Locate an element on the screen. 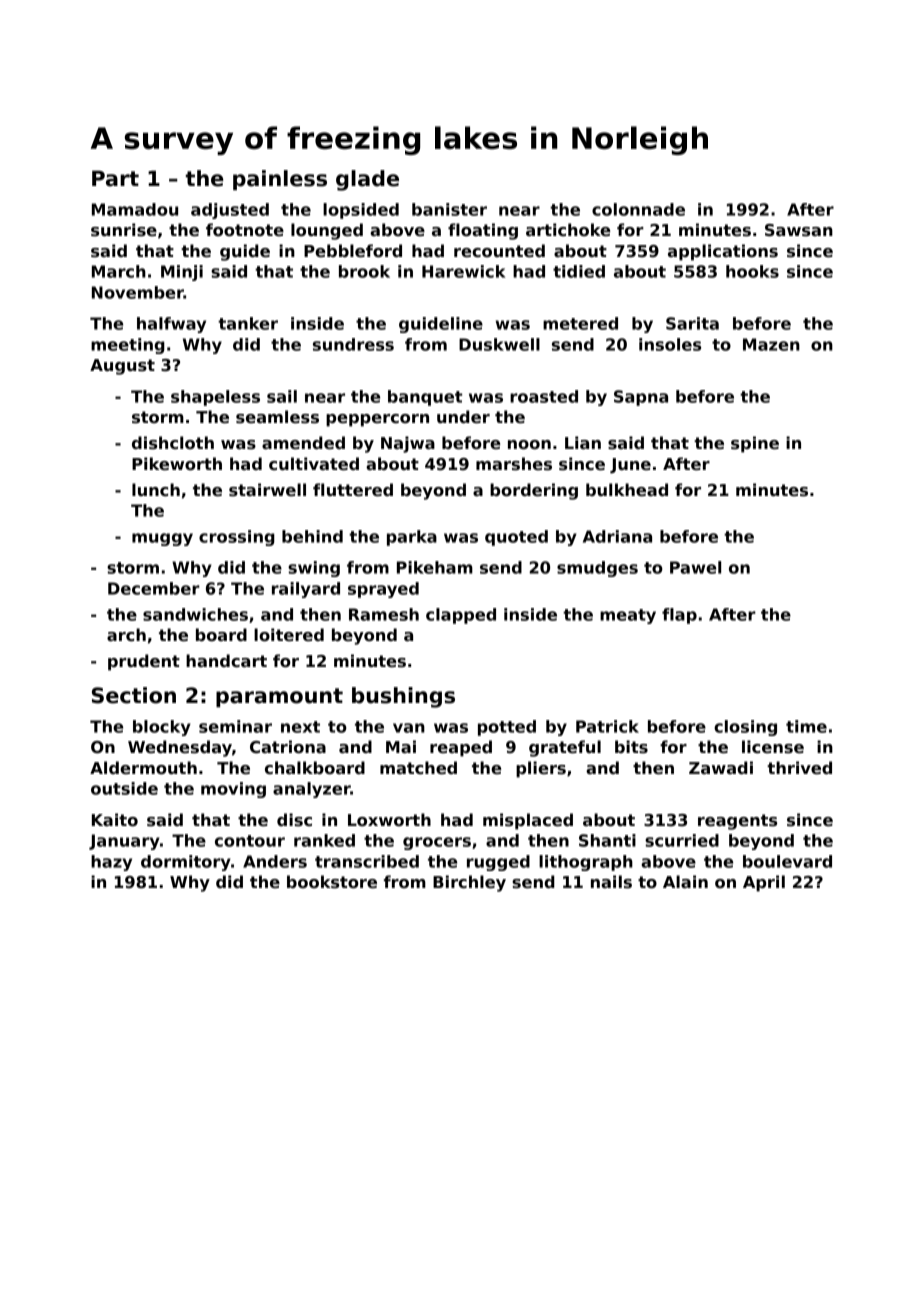 This screenshot has height=1314, width=924. spine is located at coordinates (755, 444).
